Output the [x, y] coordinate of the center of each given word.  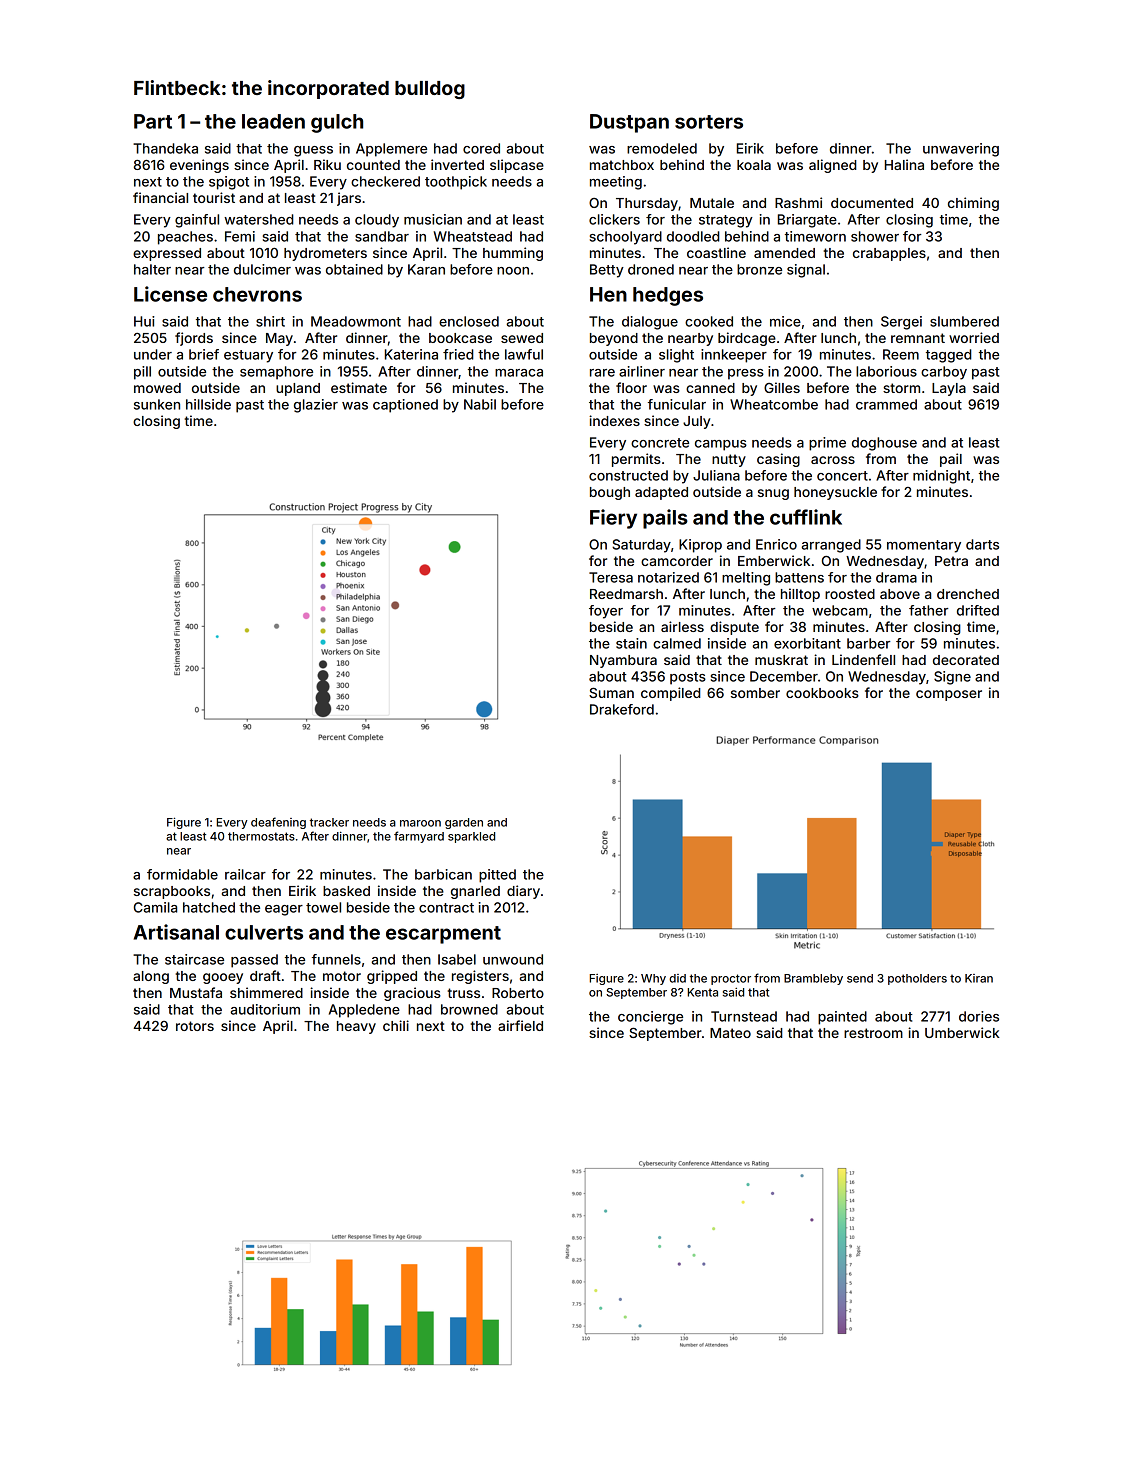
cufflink [806, 517]
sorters [709, 122]
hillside [208, 404]
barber [869, 643]
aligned [833, 166]
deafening [278, 823]
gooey [223, 978]
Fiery [613, 519]
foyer [606, 612]
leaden [273, 121]
